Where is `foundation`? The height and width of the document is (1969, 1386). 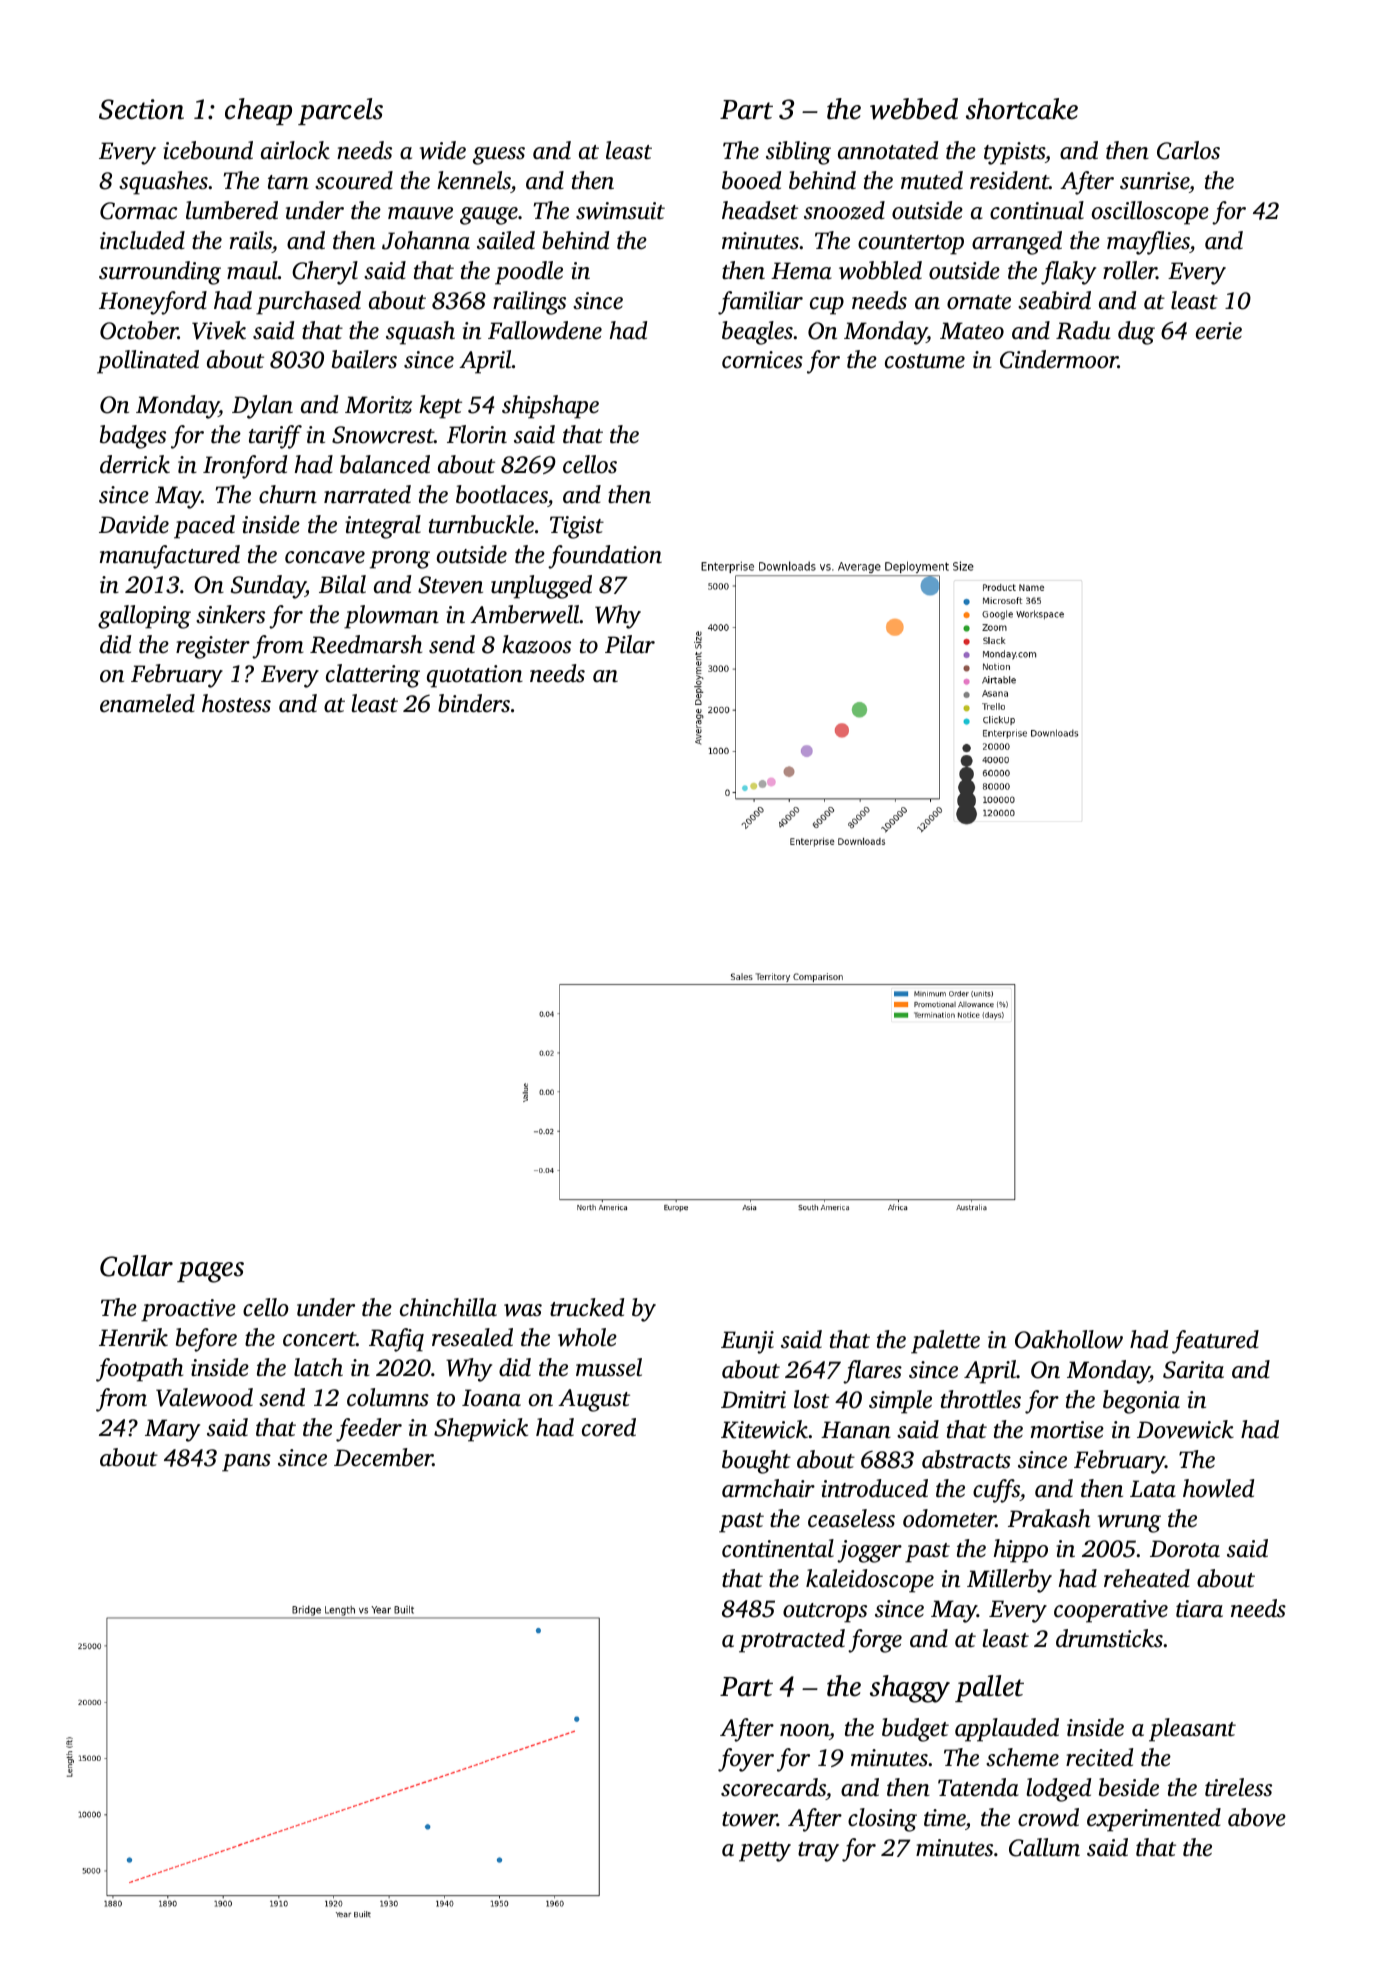
foundation is located at coordinates (605, 557).
